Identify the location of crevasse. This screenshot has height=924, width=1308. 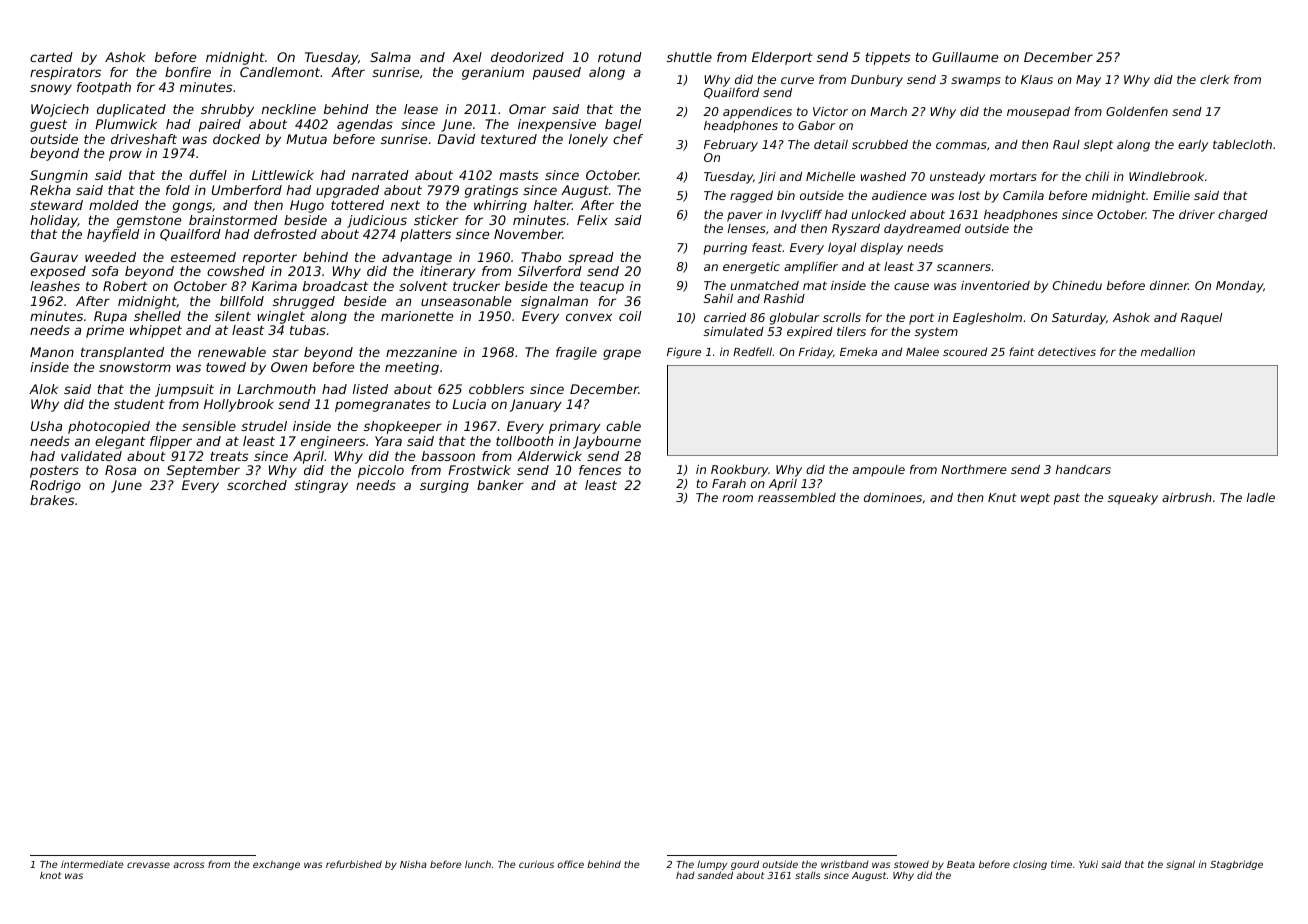
(148, 865).
